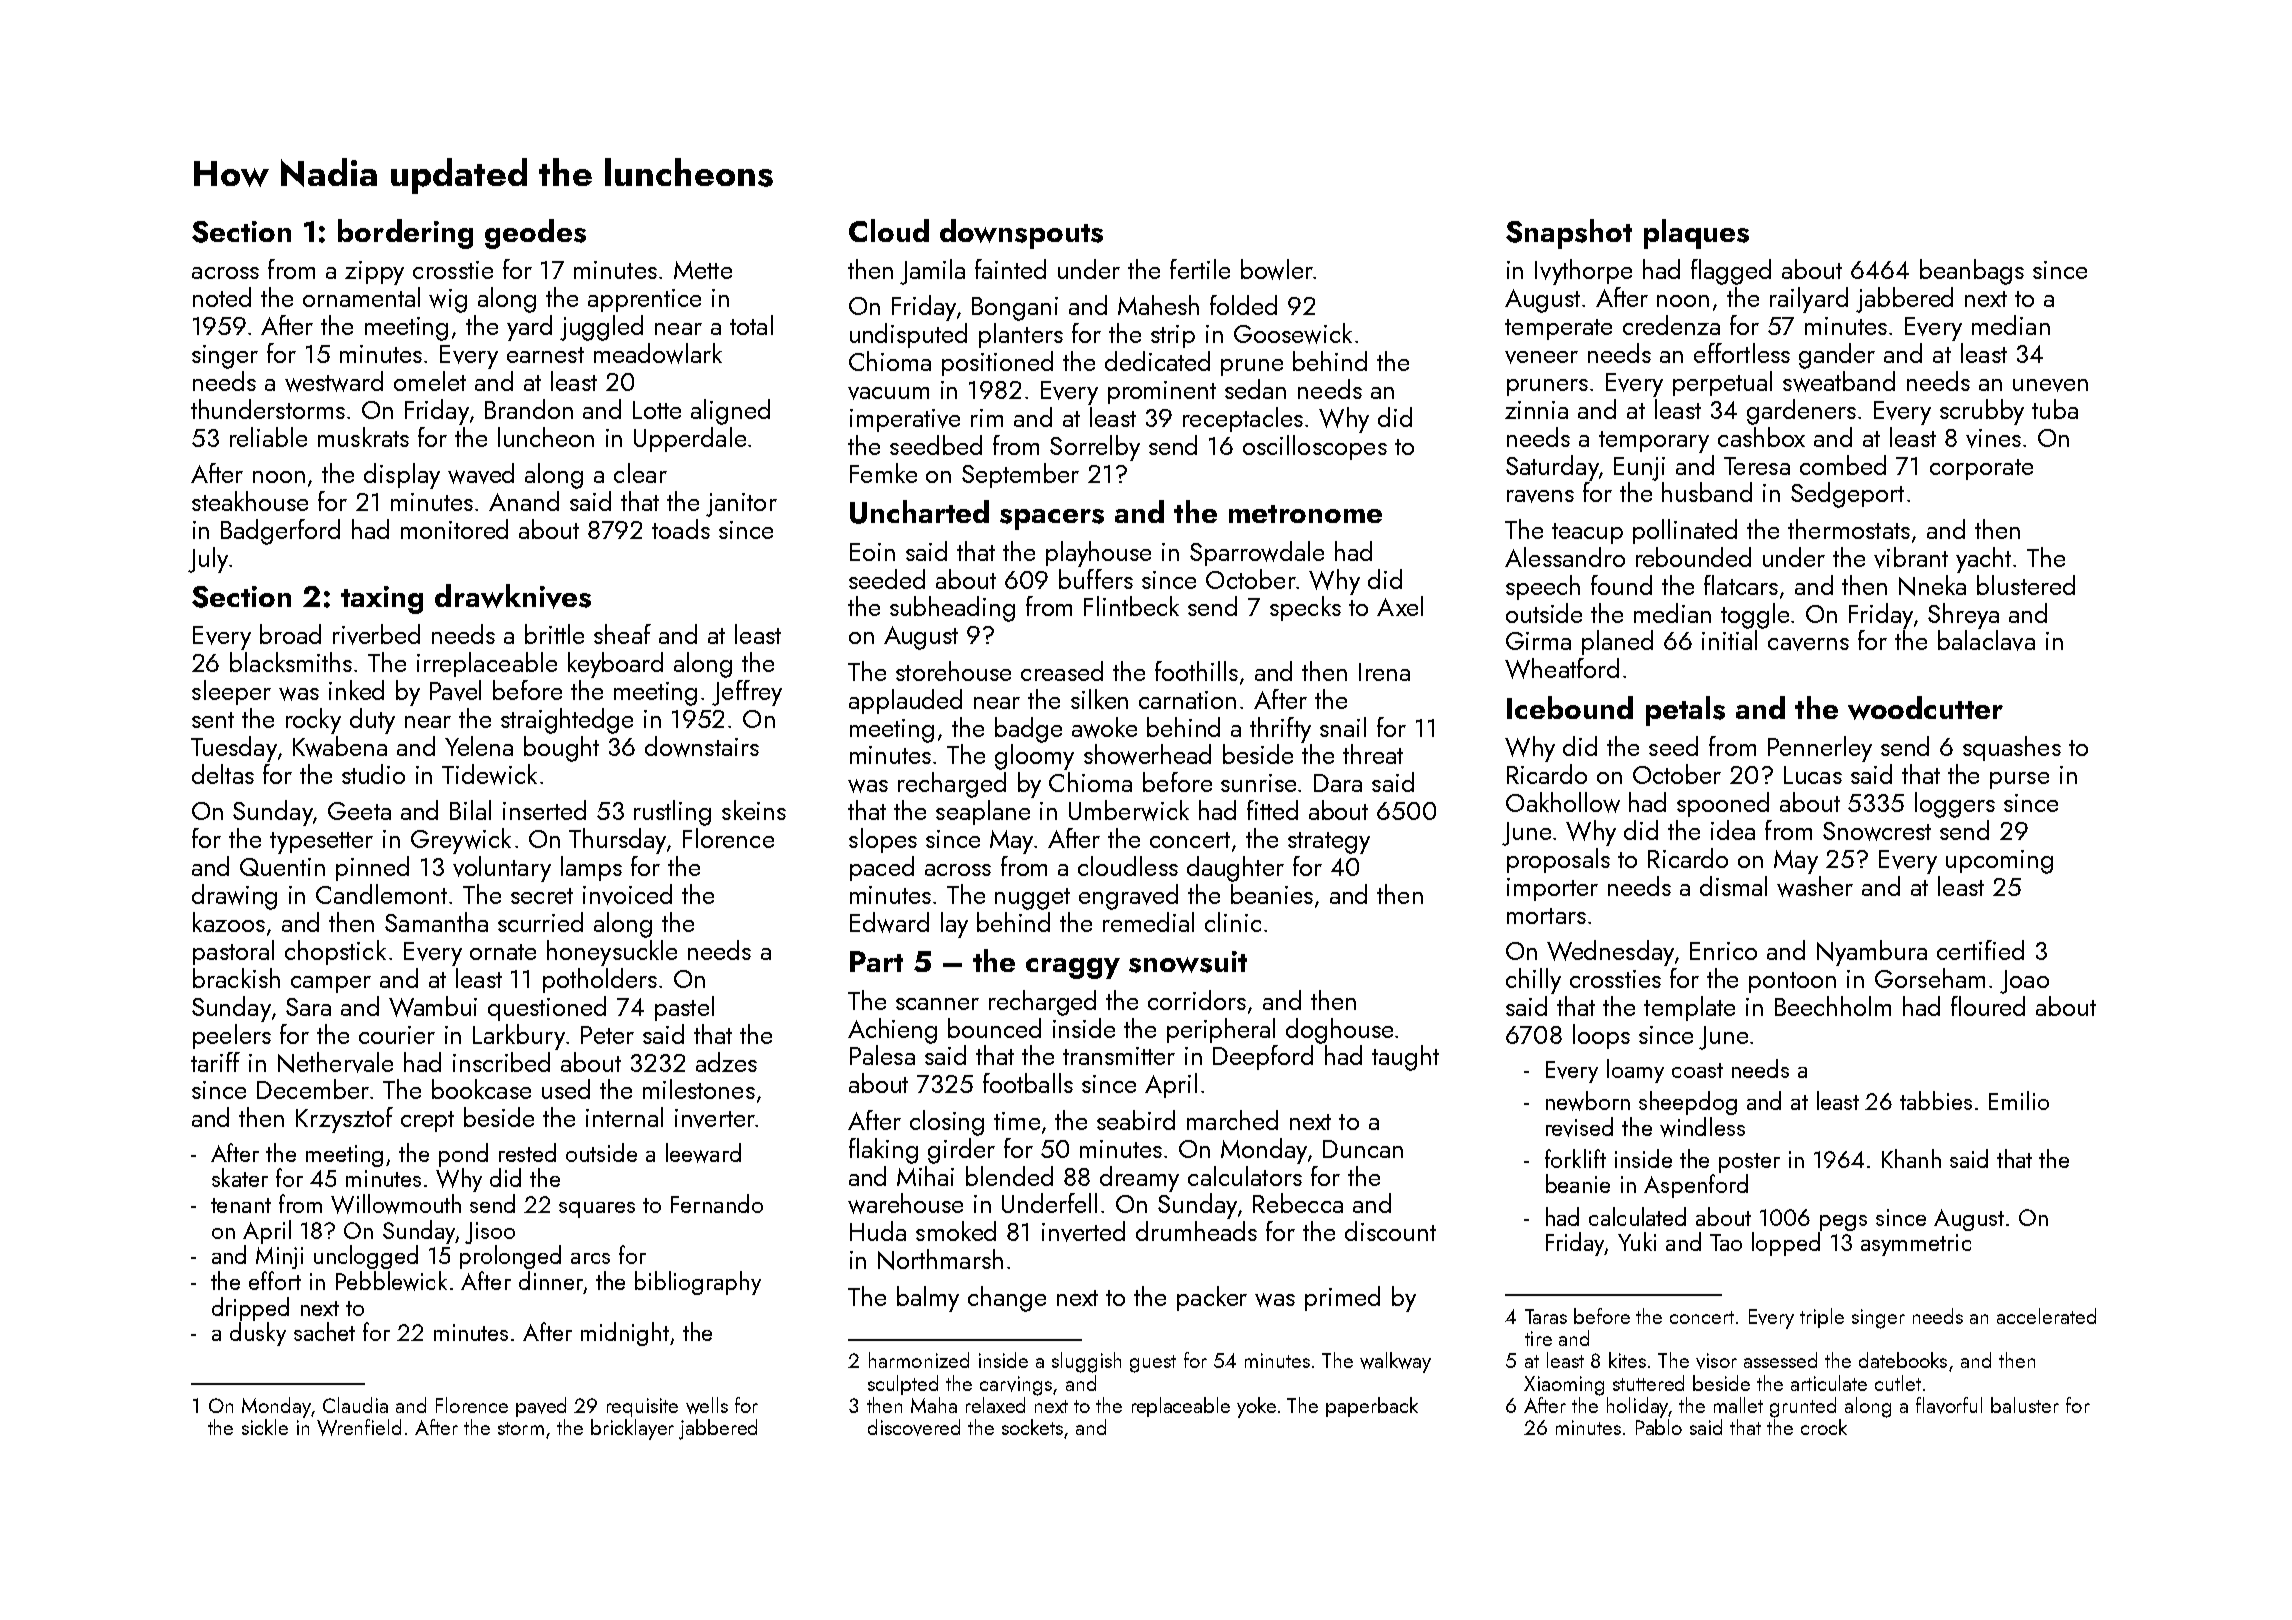 This document has width=2292, height=1620. What do you see at coordinates (376, 634) in the document?
I see `riverbed` at bounding box center [376, 634].
